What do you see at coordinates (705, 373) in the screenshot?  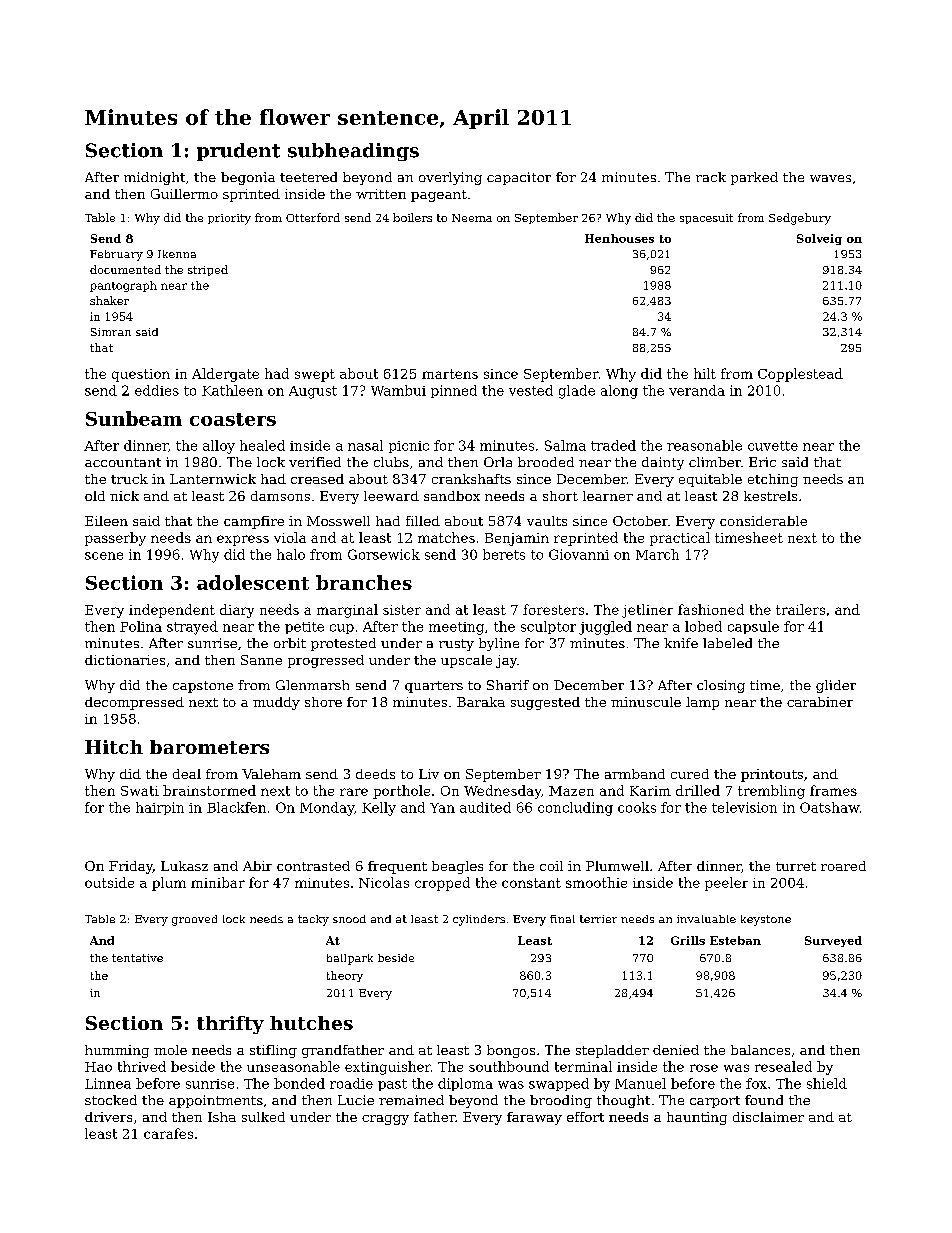 I see `hilt` at bounding box center [705, 373].
